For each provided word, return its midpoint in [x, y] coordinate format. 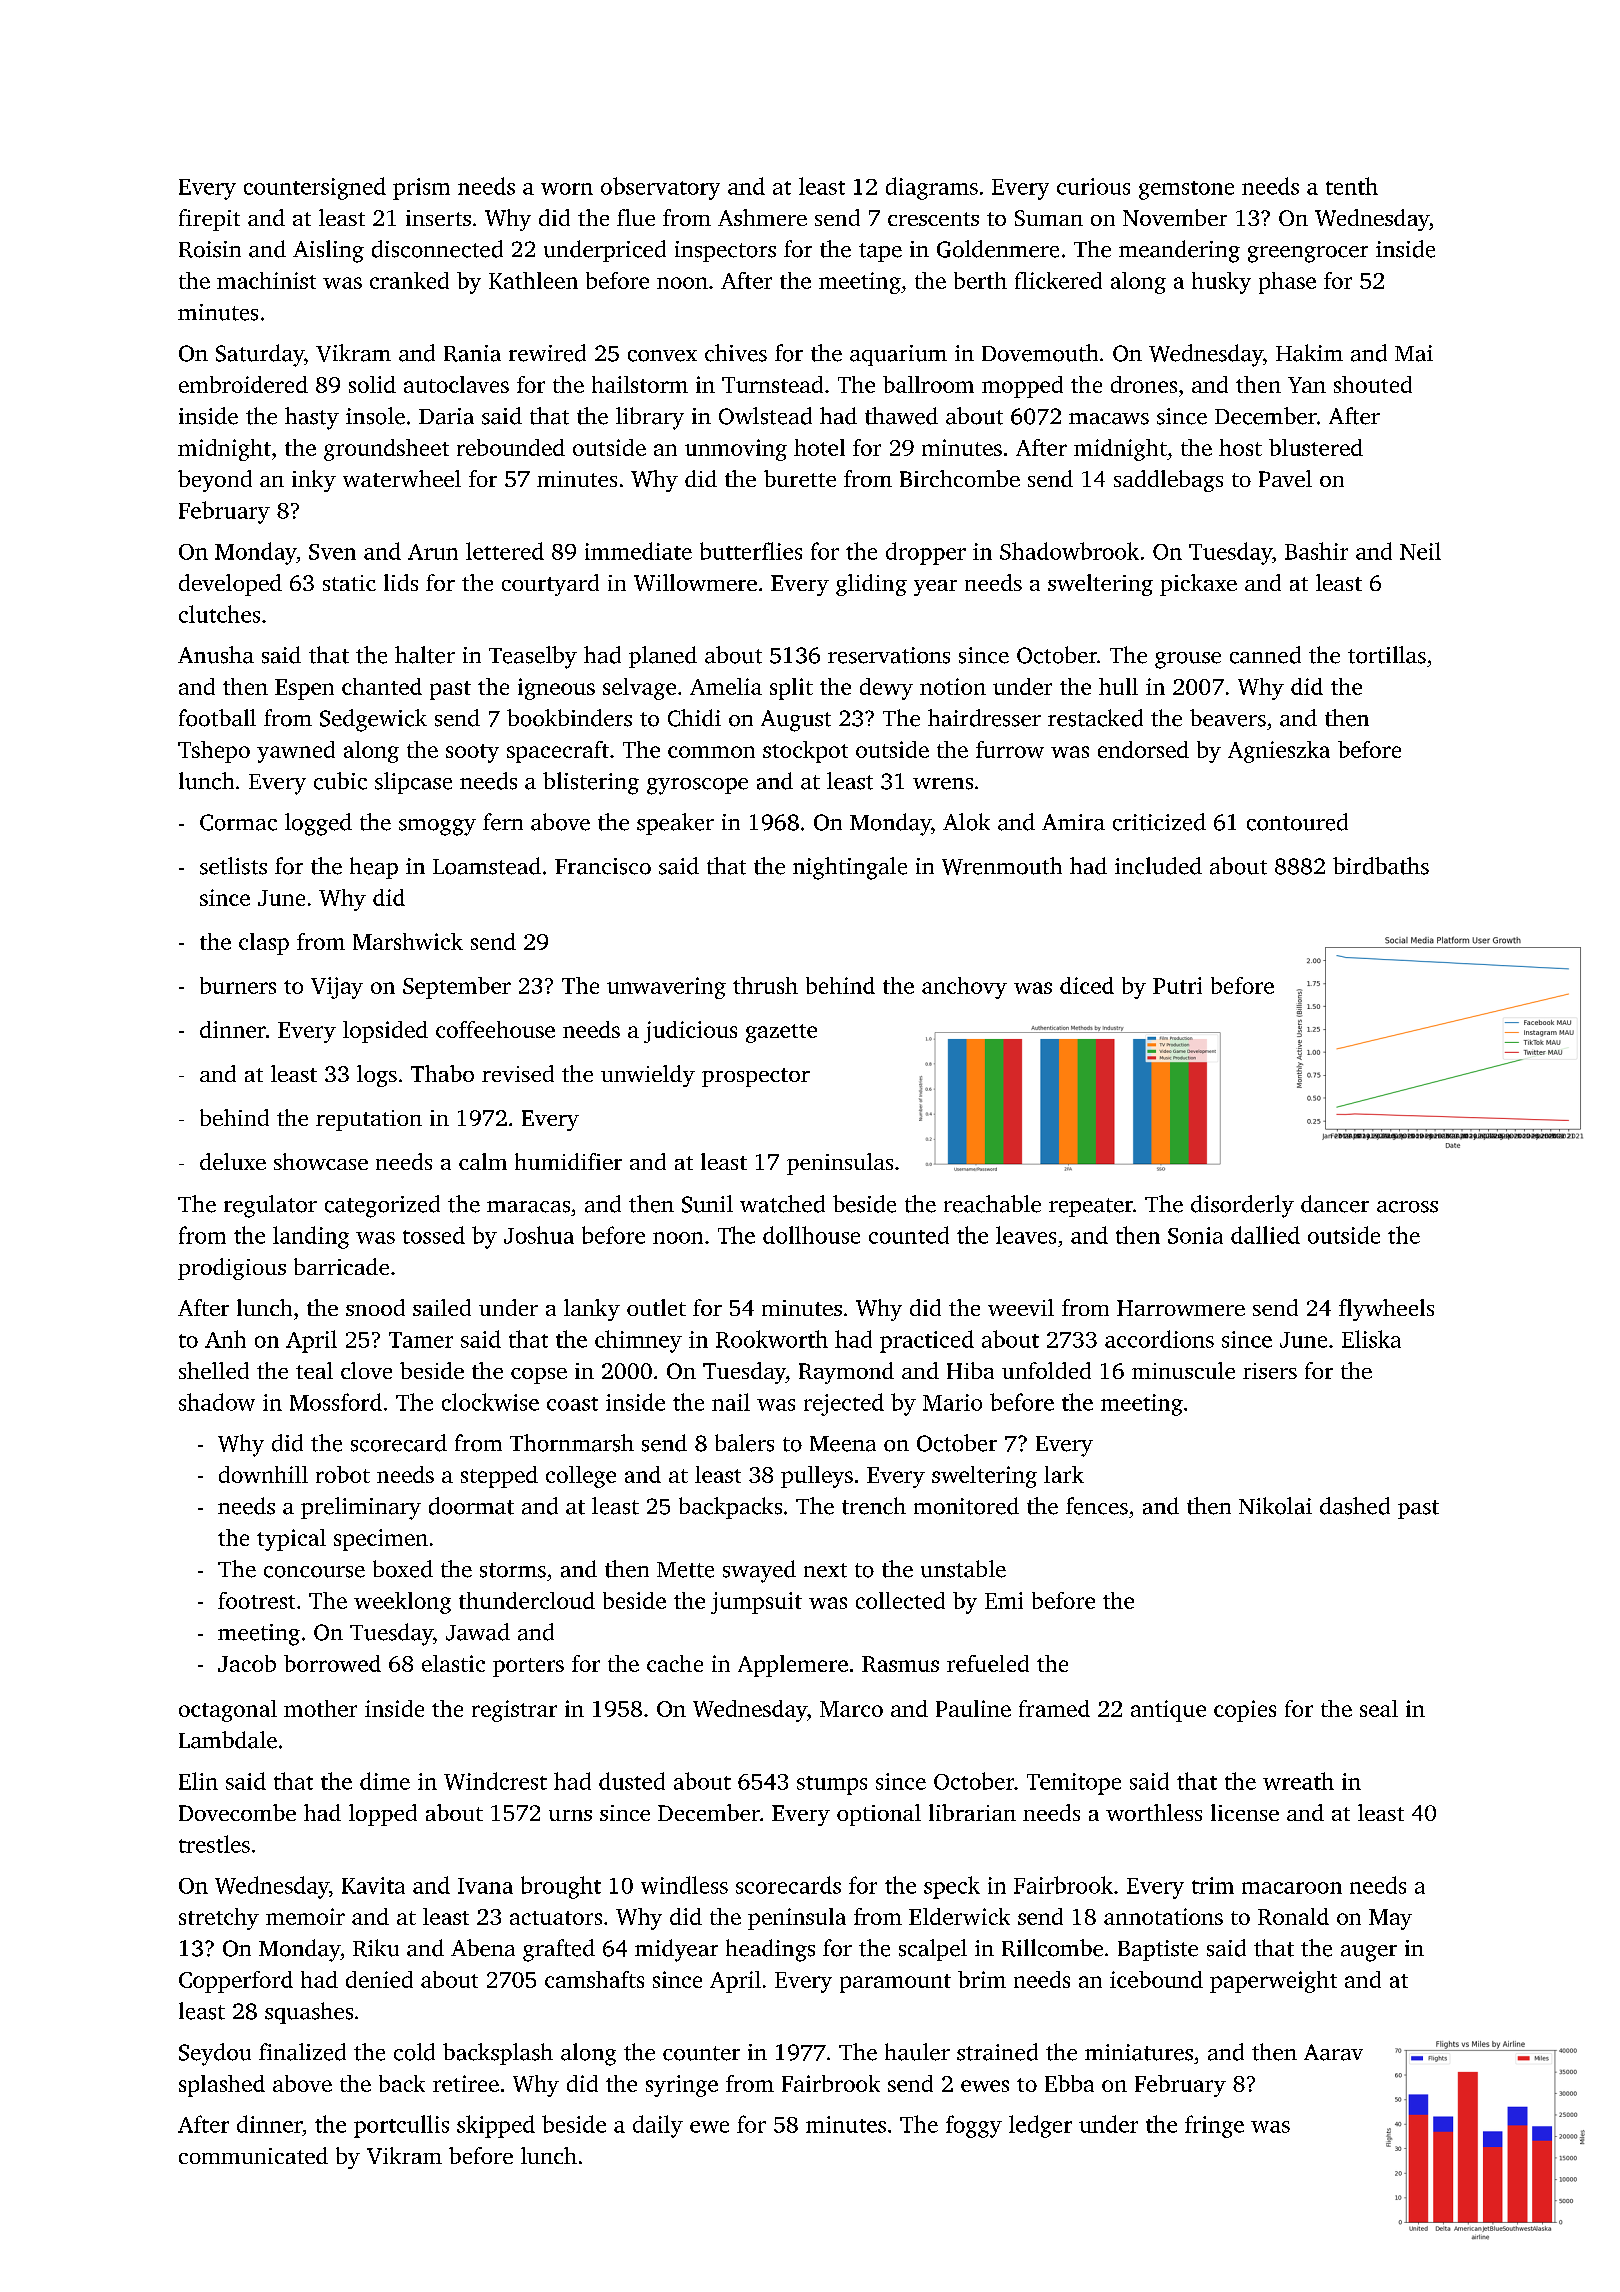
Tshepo [214, 752]
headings [770, 1950]
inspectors [725, 251]
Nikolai [1275, 1506]
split [791, 689]
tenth [1352, 186]
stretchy [219, 1919]
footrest [256, 1600]
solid [372, 384]
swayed [759, 1571]
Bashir [1316, 551]
